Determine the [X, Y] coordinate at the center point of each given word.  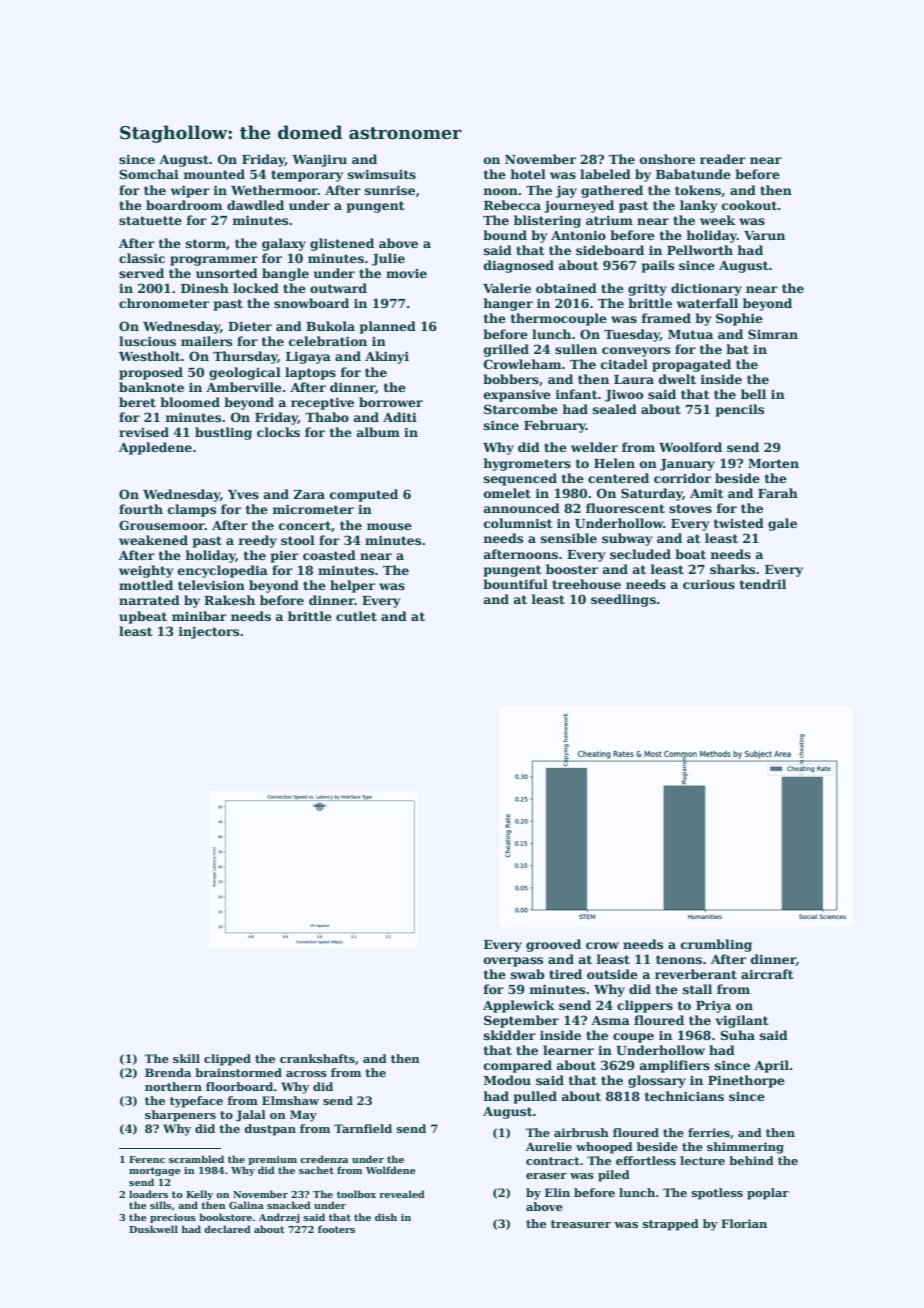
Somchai [149, 174]
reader [723, 159]
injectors [209, 632]
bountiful [515, 584]
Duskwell [153, 1229]
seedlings [623, 600]
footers [336, 1229]
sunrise [390, 190]
